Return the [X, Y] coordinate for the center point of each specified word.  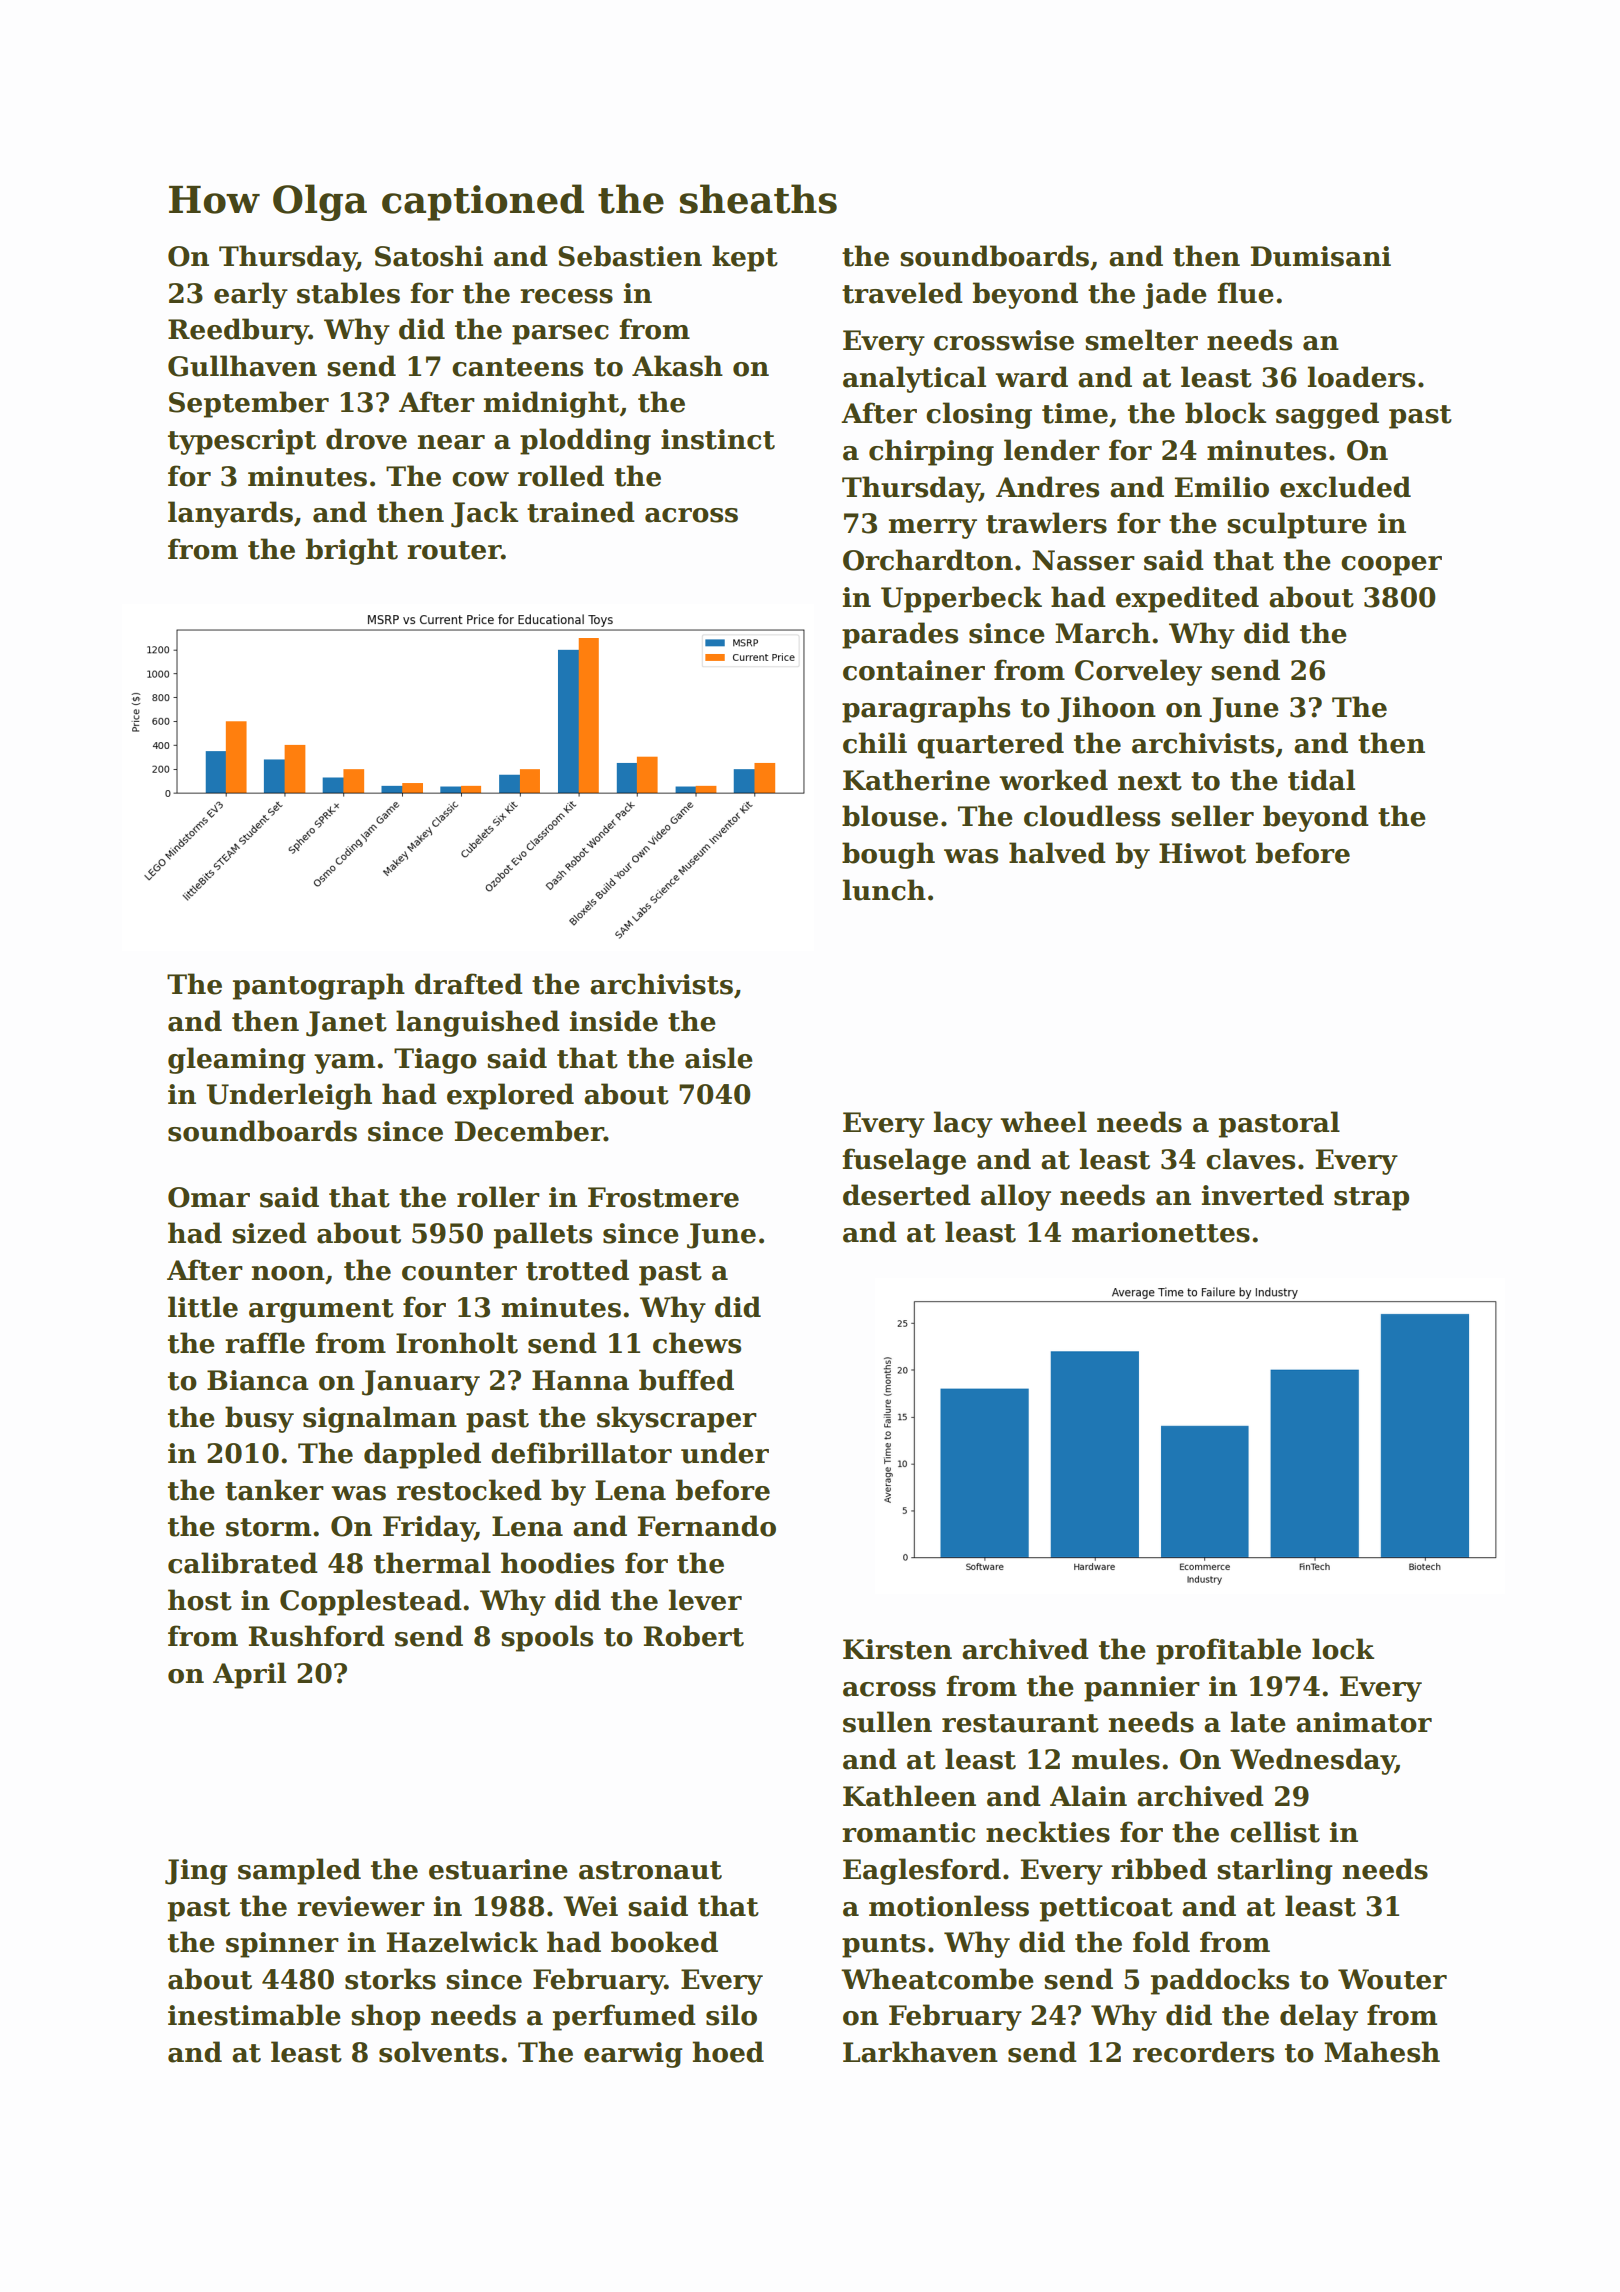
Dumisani [1321, 256]
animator [1364, 1722]
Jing [196, 1872]
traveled [902, 293]
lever [705, 1600]
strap [1371, 1199]
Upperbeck [961, 599]
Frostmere [663, 1197]
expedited [1187, 599]
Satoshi [429, 256]
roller [498, 1197]
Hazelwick [462, 1942]
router [454, 550]
